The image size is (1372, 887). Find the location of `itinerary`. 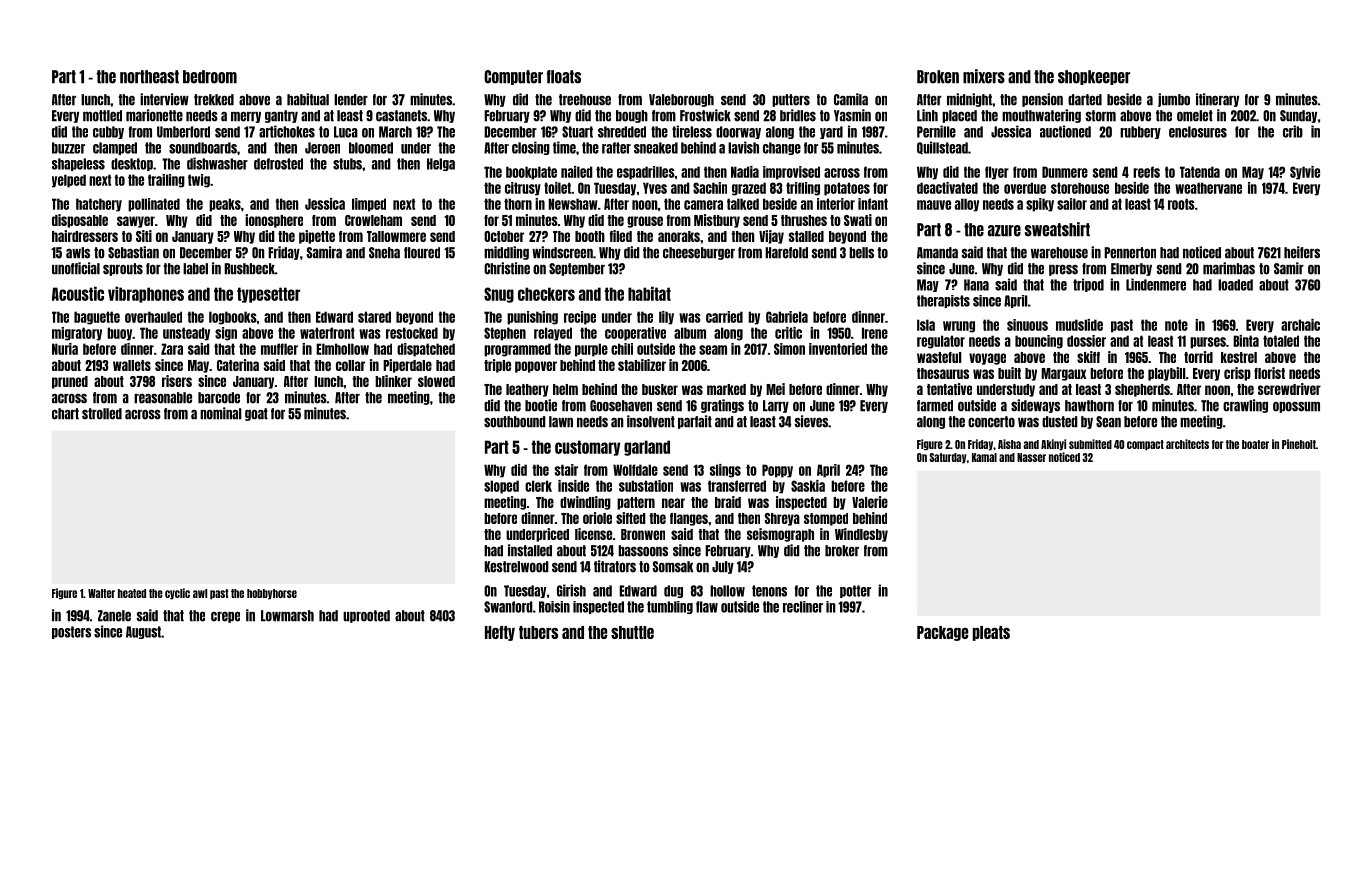

itinerary is located at coordinates (1217, 100).
